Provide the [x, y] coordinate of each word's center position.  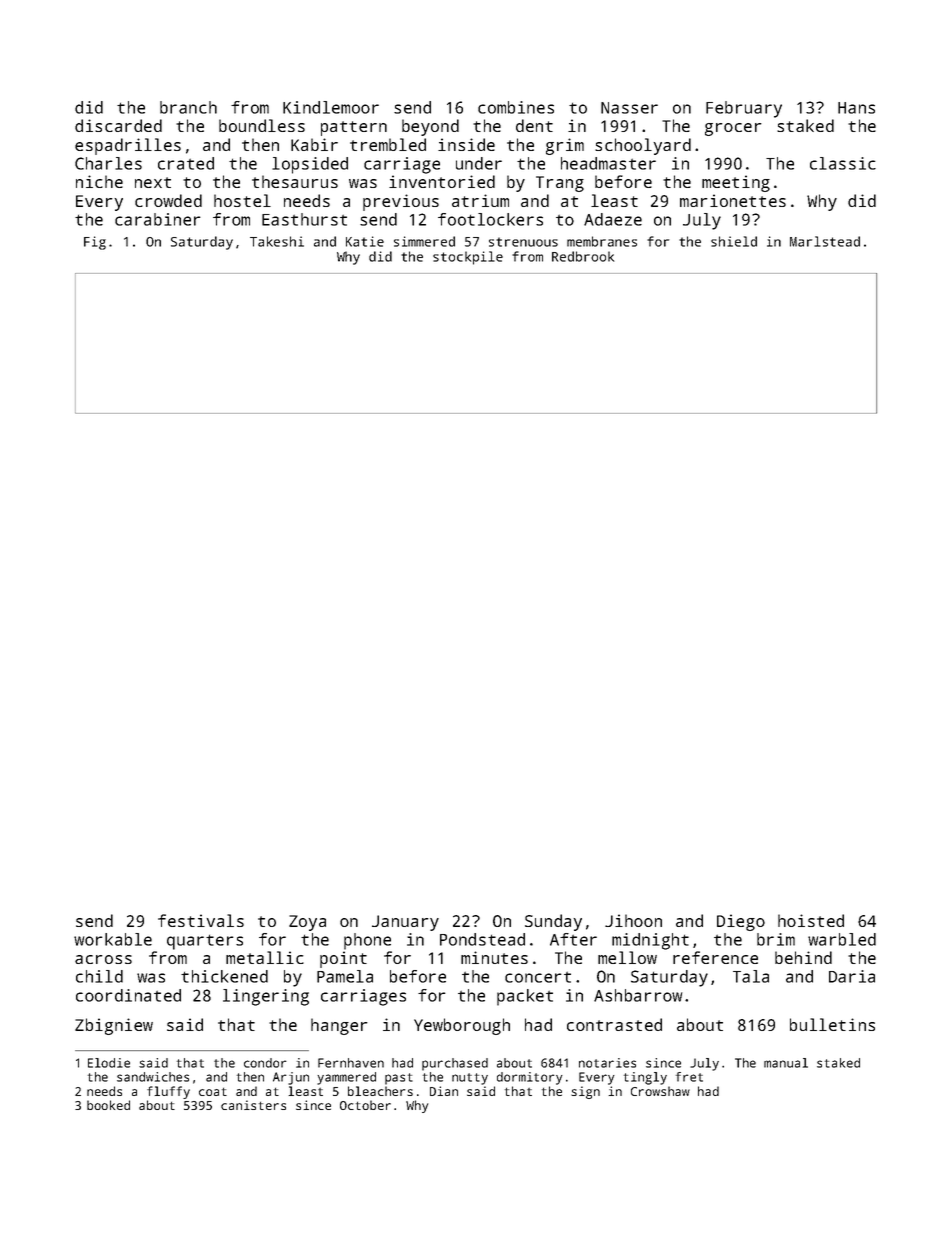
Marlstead [825, 241]
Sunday [553, 922]
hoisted [811, 920]
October [365, 1105]
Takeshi [277, 241]
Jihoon [633, 920]
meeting [736, 183]
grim [565, 146]
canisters [253, 1105]
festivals [201, 920]
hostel [242, 200]
